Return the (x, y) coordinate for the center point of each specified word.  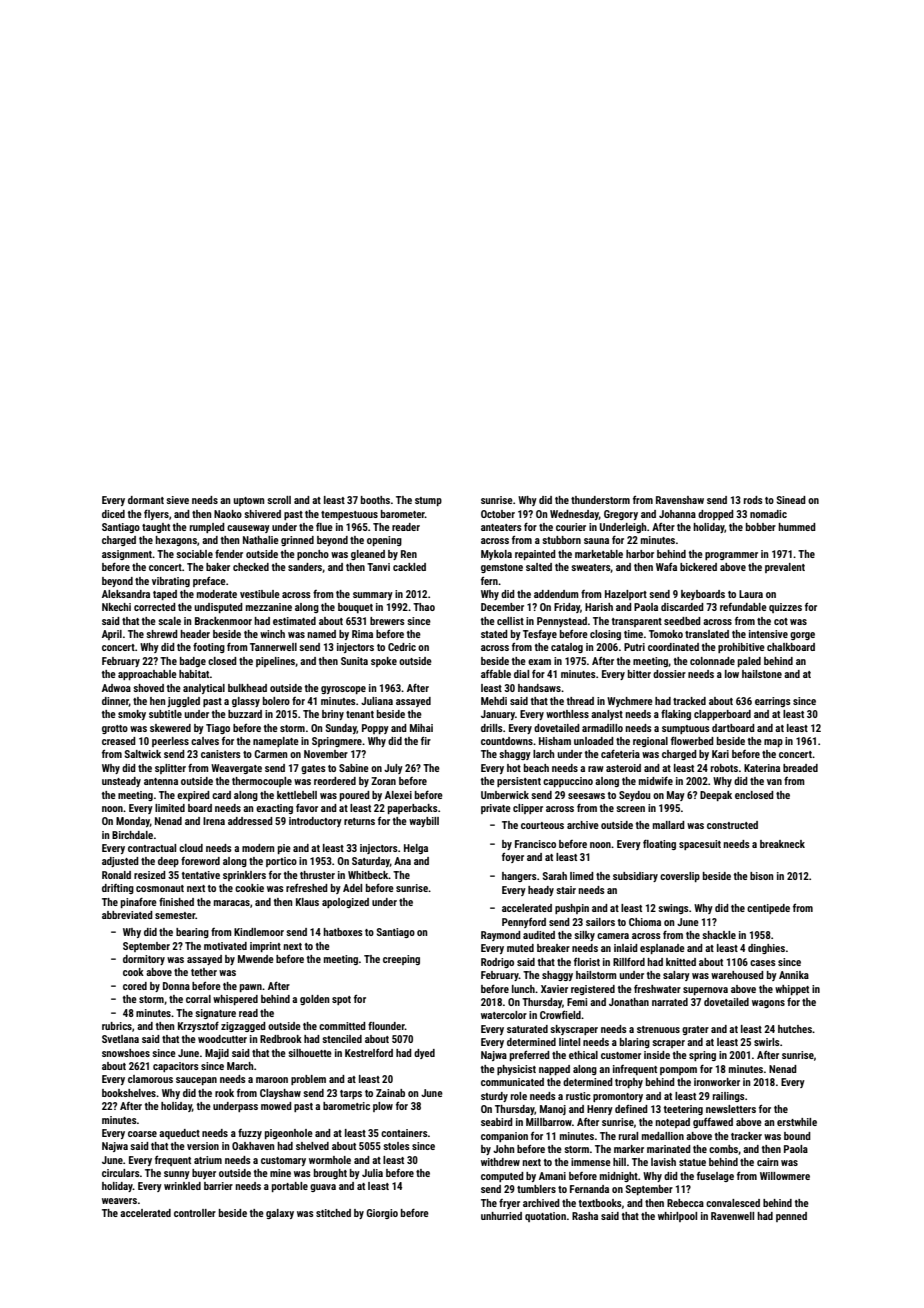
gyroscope (343, 690)
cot (781, 621)
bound (797, 1136)
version (203, 1146)
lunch (523, 989)
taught (156, 528)
